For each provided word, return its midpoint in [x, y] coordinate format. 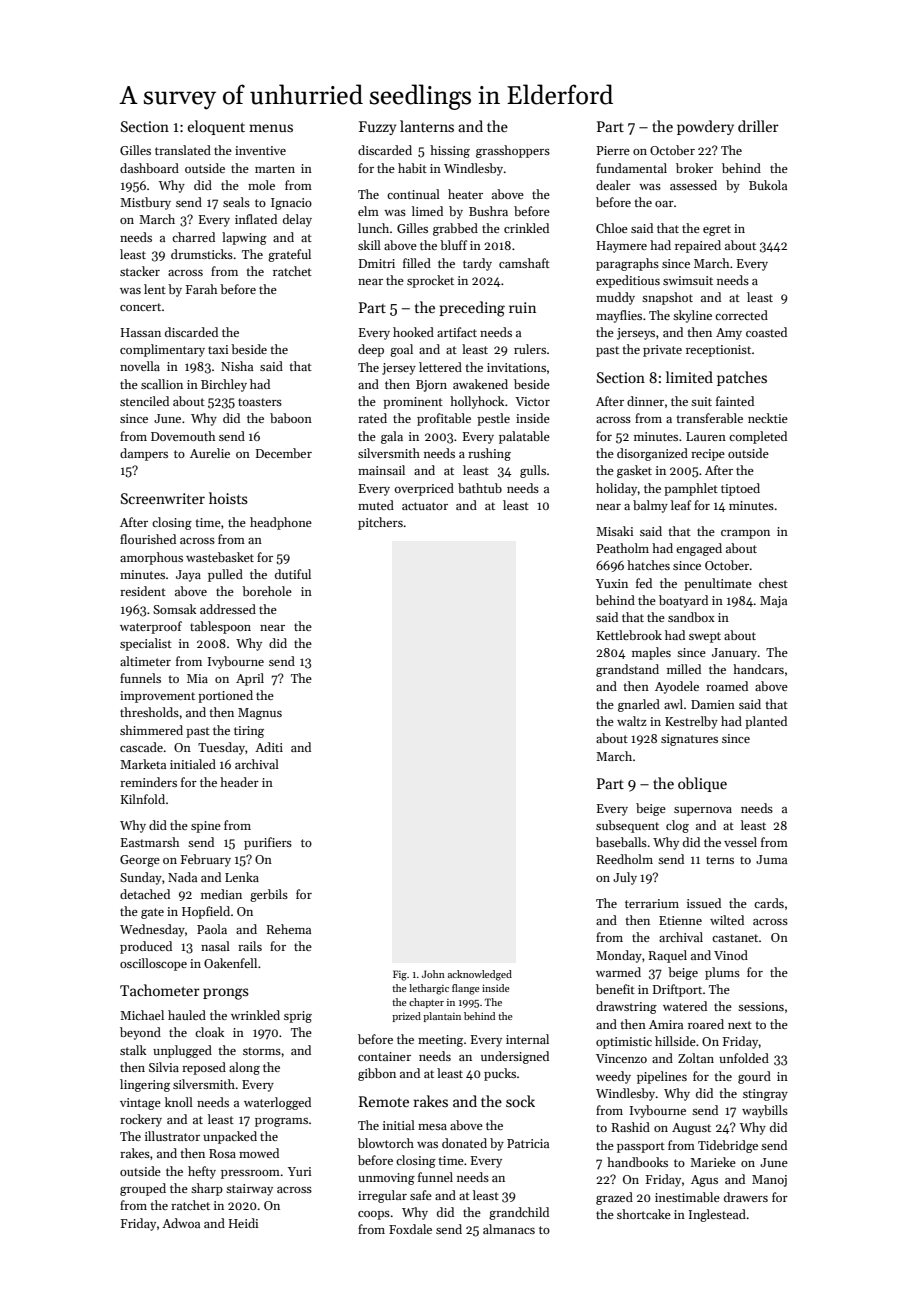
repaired [698, 246]
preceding [472, 309]
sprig [298, 1017]
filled [417, 263]
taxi [218, 349]
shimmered [151, 730]
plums [722, 973]
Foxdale [410, 1229]
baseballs [621, 842]
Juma [771, 859]
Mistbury [145, 203]
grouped [143, 1189]
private [662, 351]
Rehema [289, 929]
